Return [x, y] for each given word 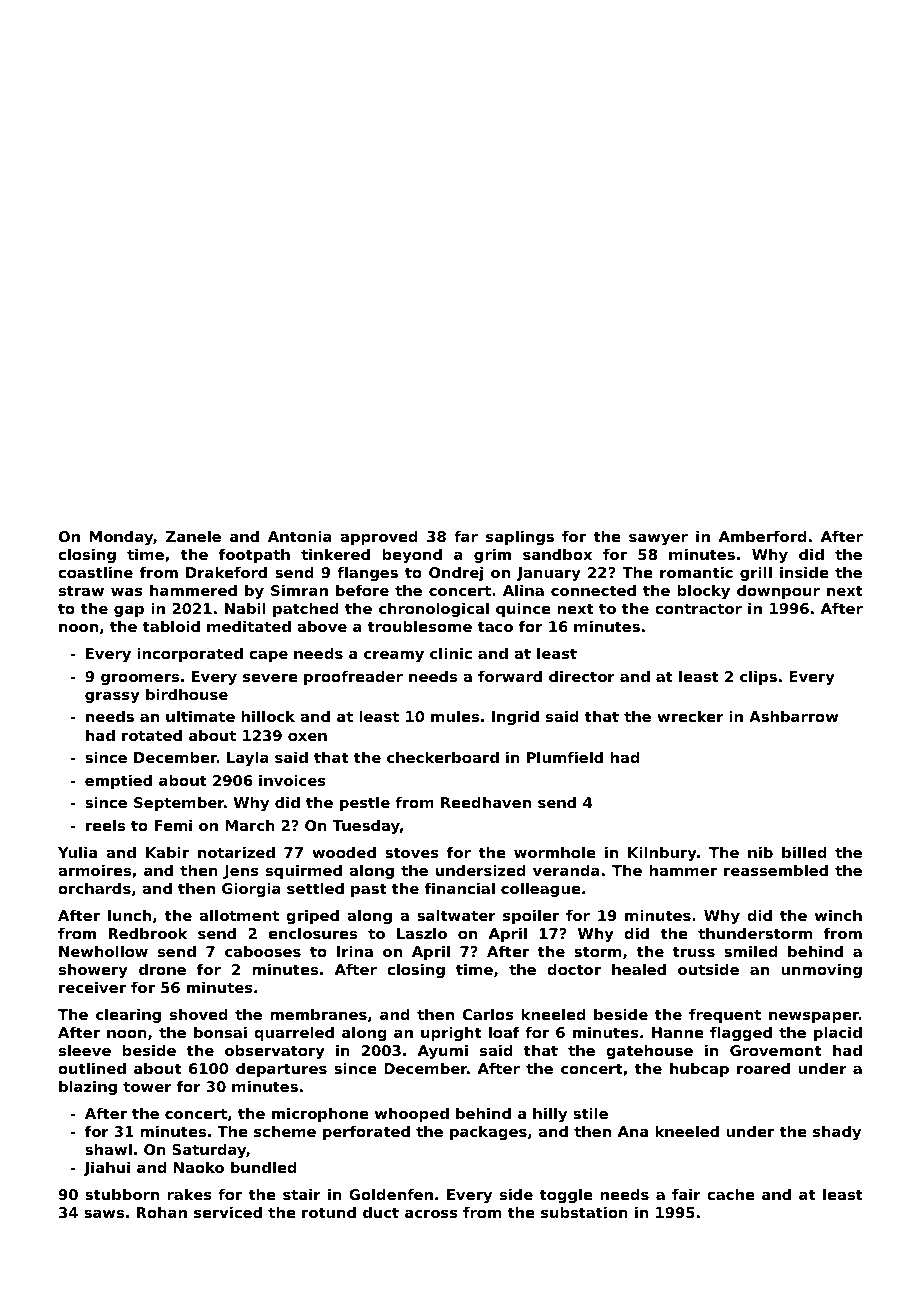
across [431, 1213]
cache [731, 1194]
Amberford [763, 536]
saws [104, 1213]
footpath [254, 556]
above [322, 626]
